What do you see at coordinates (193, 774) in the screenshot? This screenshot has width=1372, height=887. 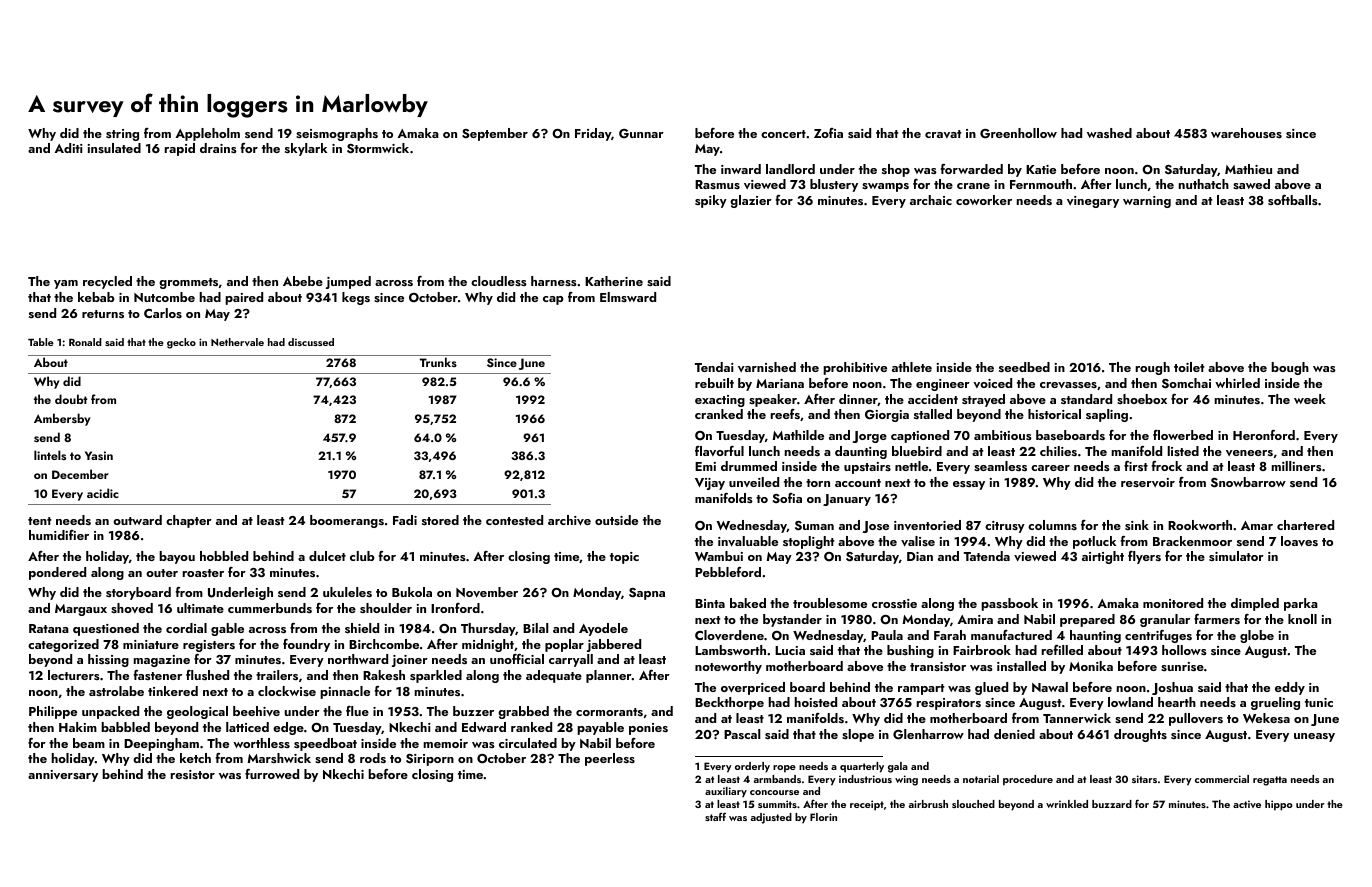 I see `resistor` at bounding box center [193, 774].
